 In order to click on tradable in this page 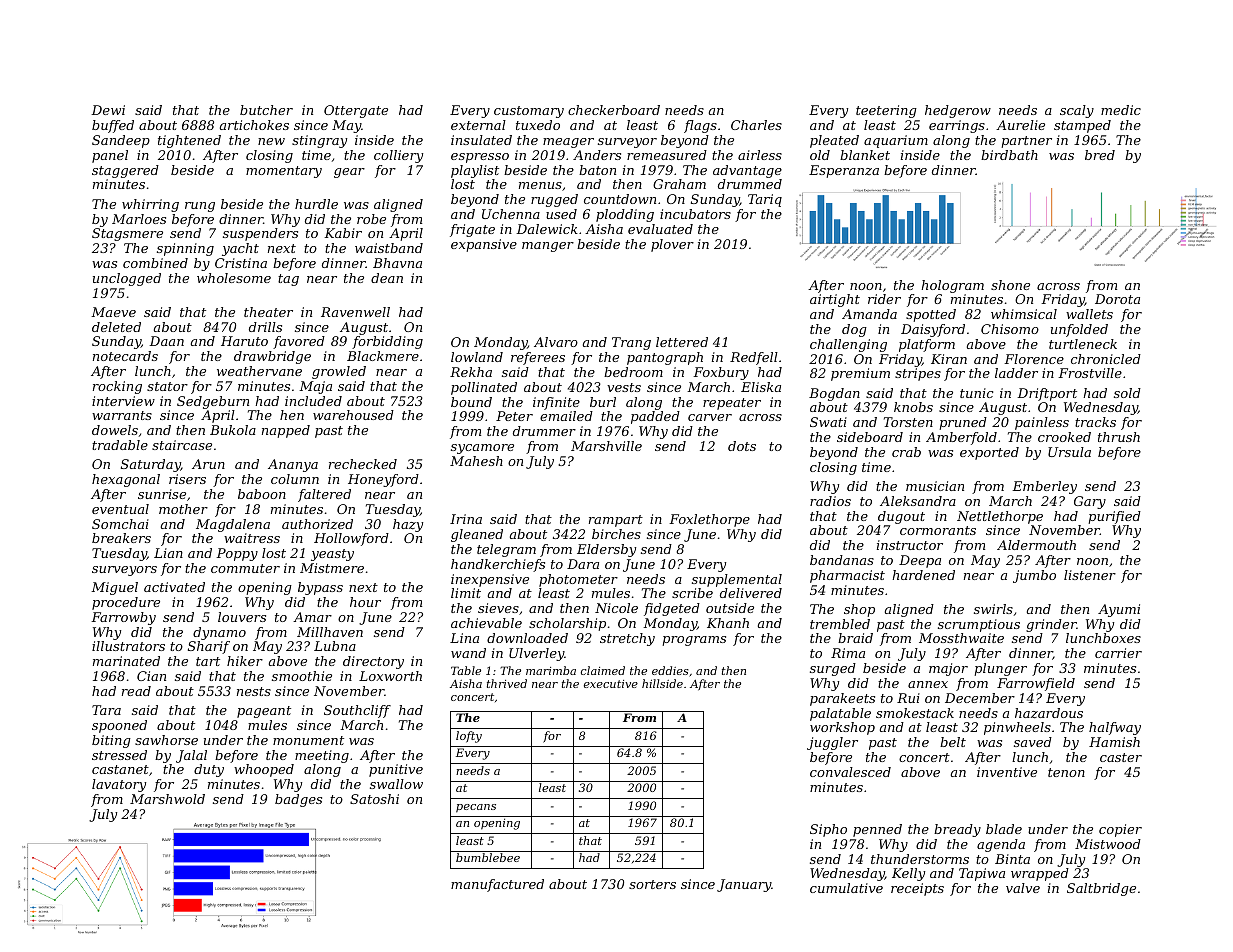, I will do `click(120, 445)`.
